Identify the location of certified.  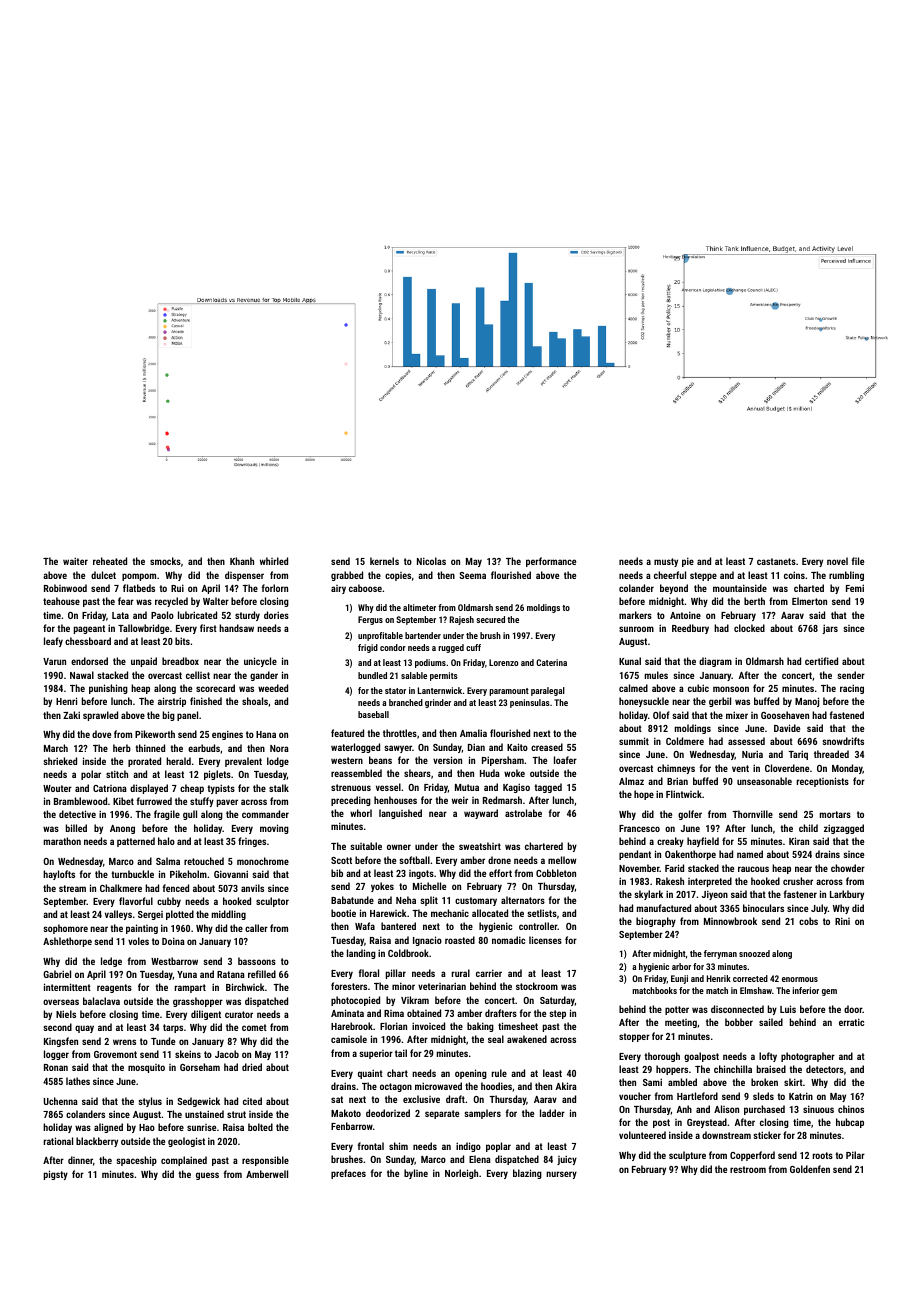
(821, 661).
